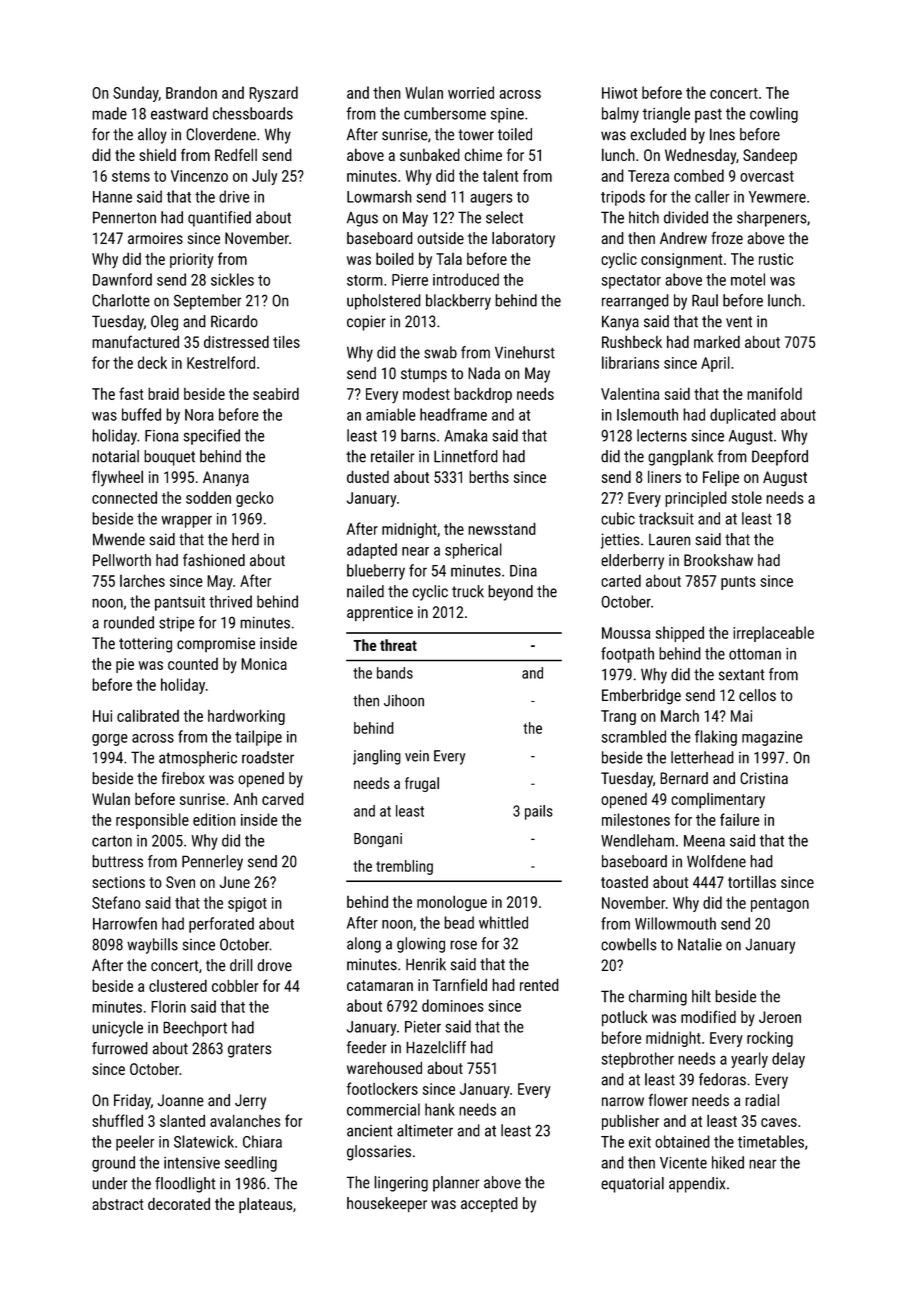  What do you see at coordinates (152, 946) in the screenshot?
I see `waybills` at bounding box center [152, 946].
